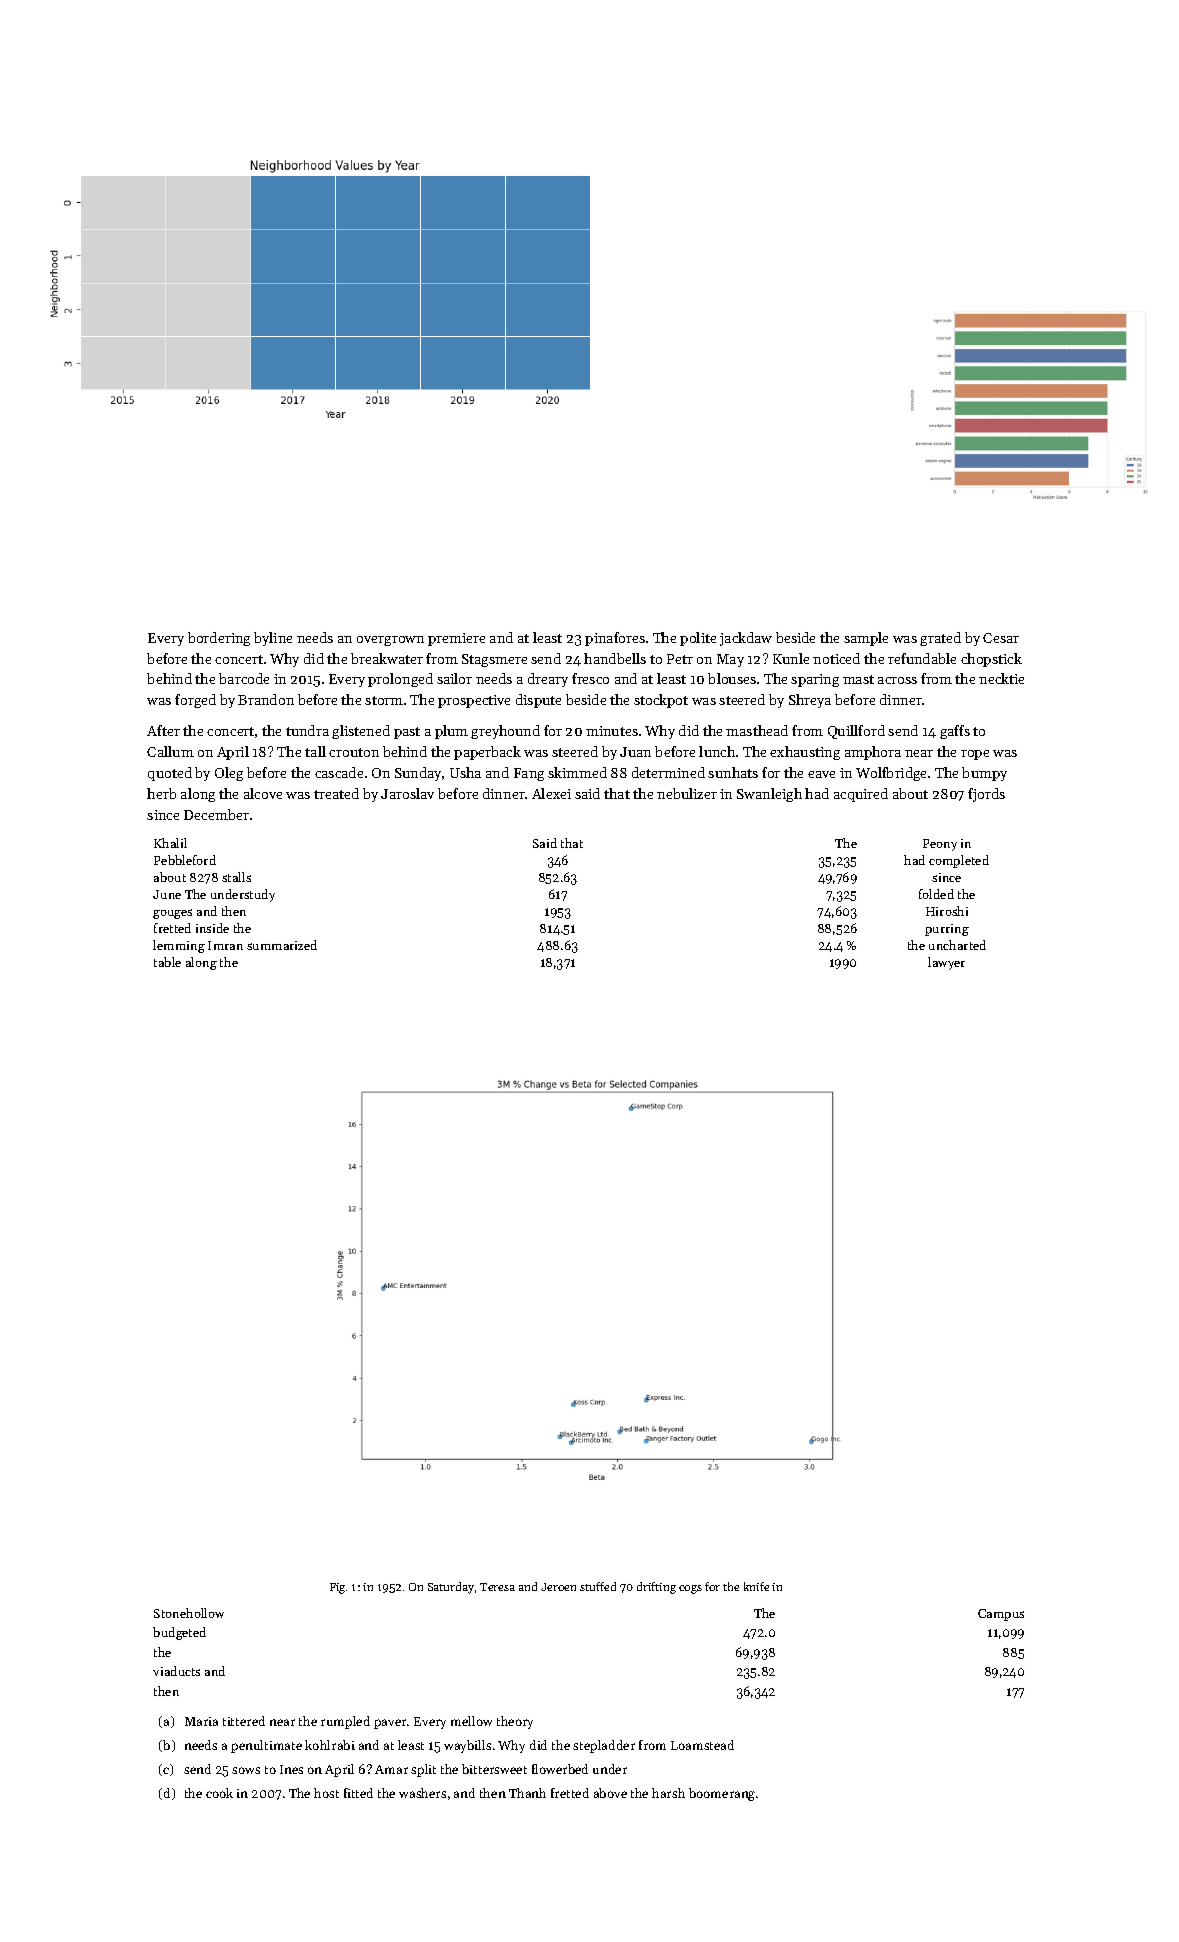  Describe the element at coordinates (189, 1613) in the screenshot. I see `Stonehollow` at that location.
